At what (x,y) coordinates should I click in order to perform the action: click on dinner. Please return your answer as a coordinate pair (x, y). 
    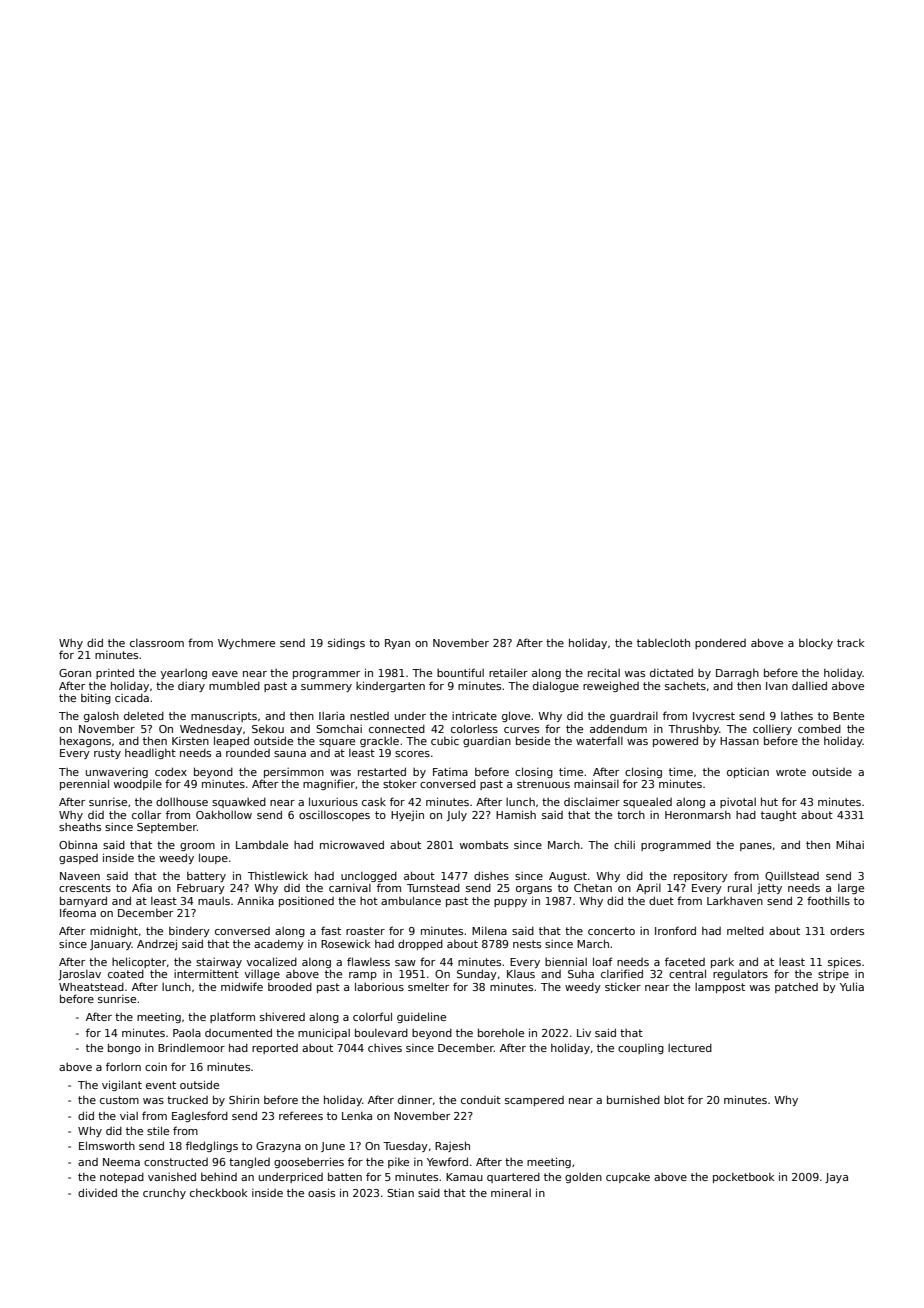
    Looking at the image, I should click on (415, 1099).
